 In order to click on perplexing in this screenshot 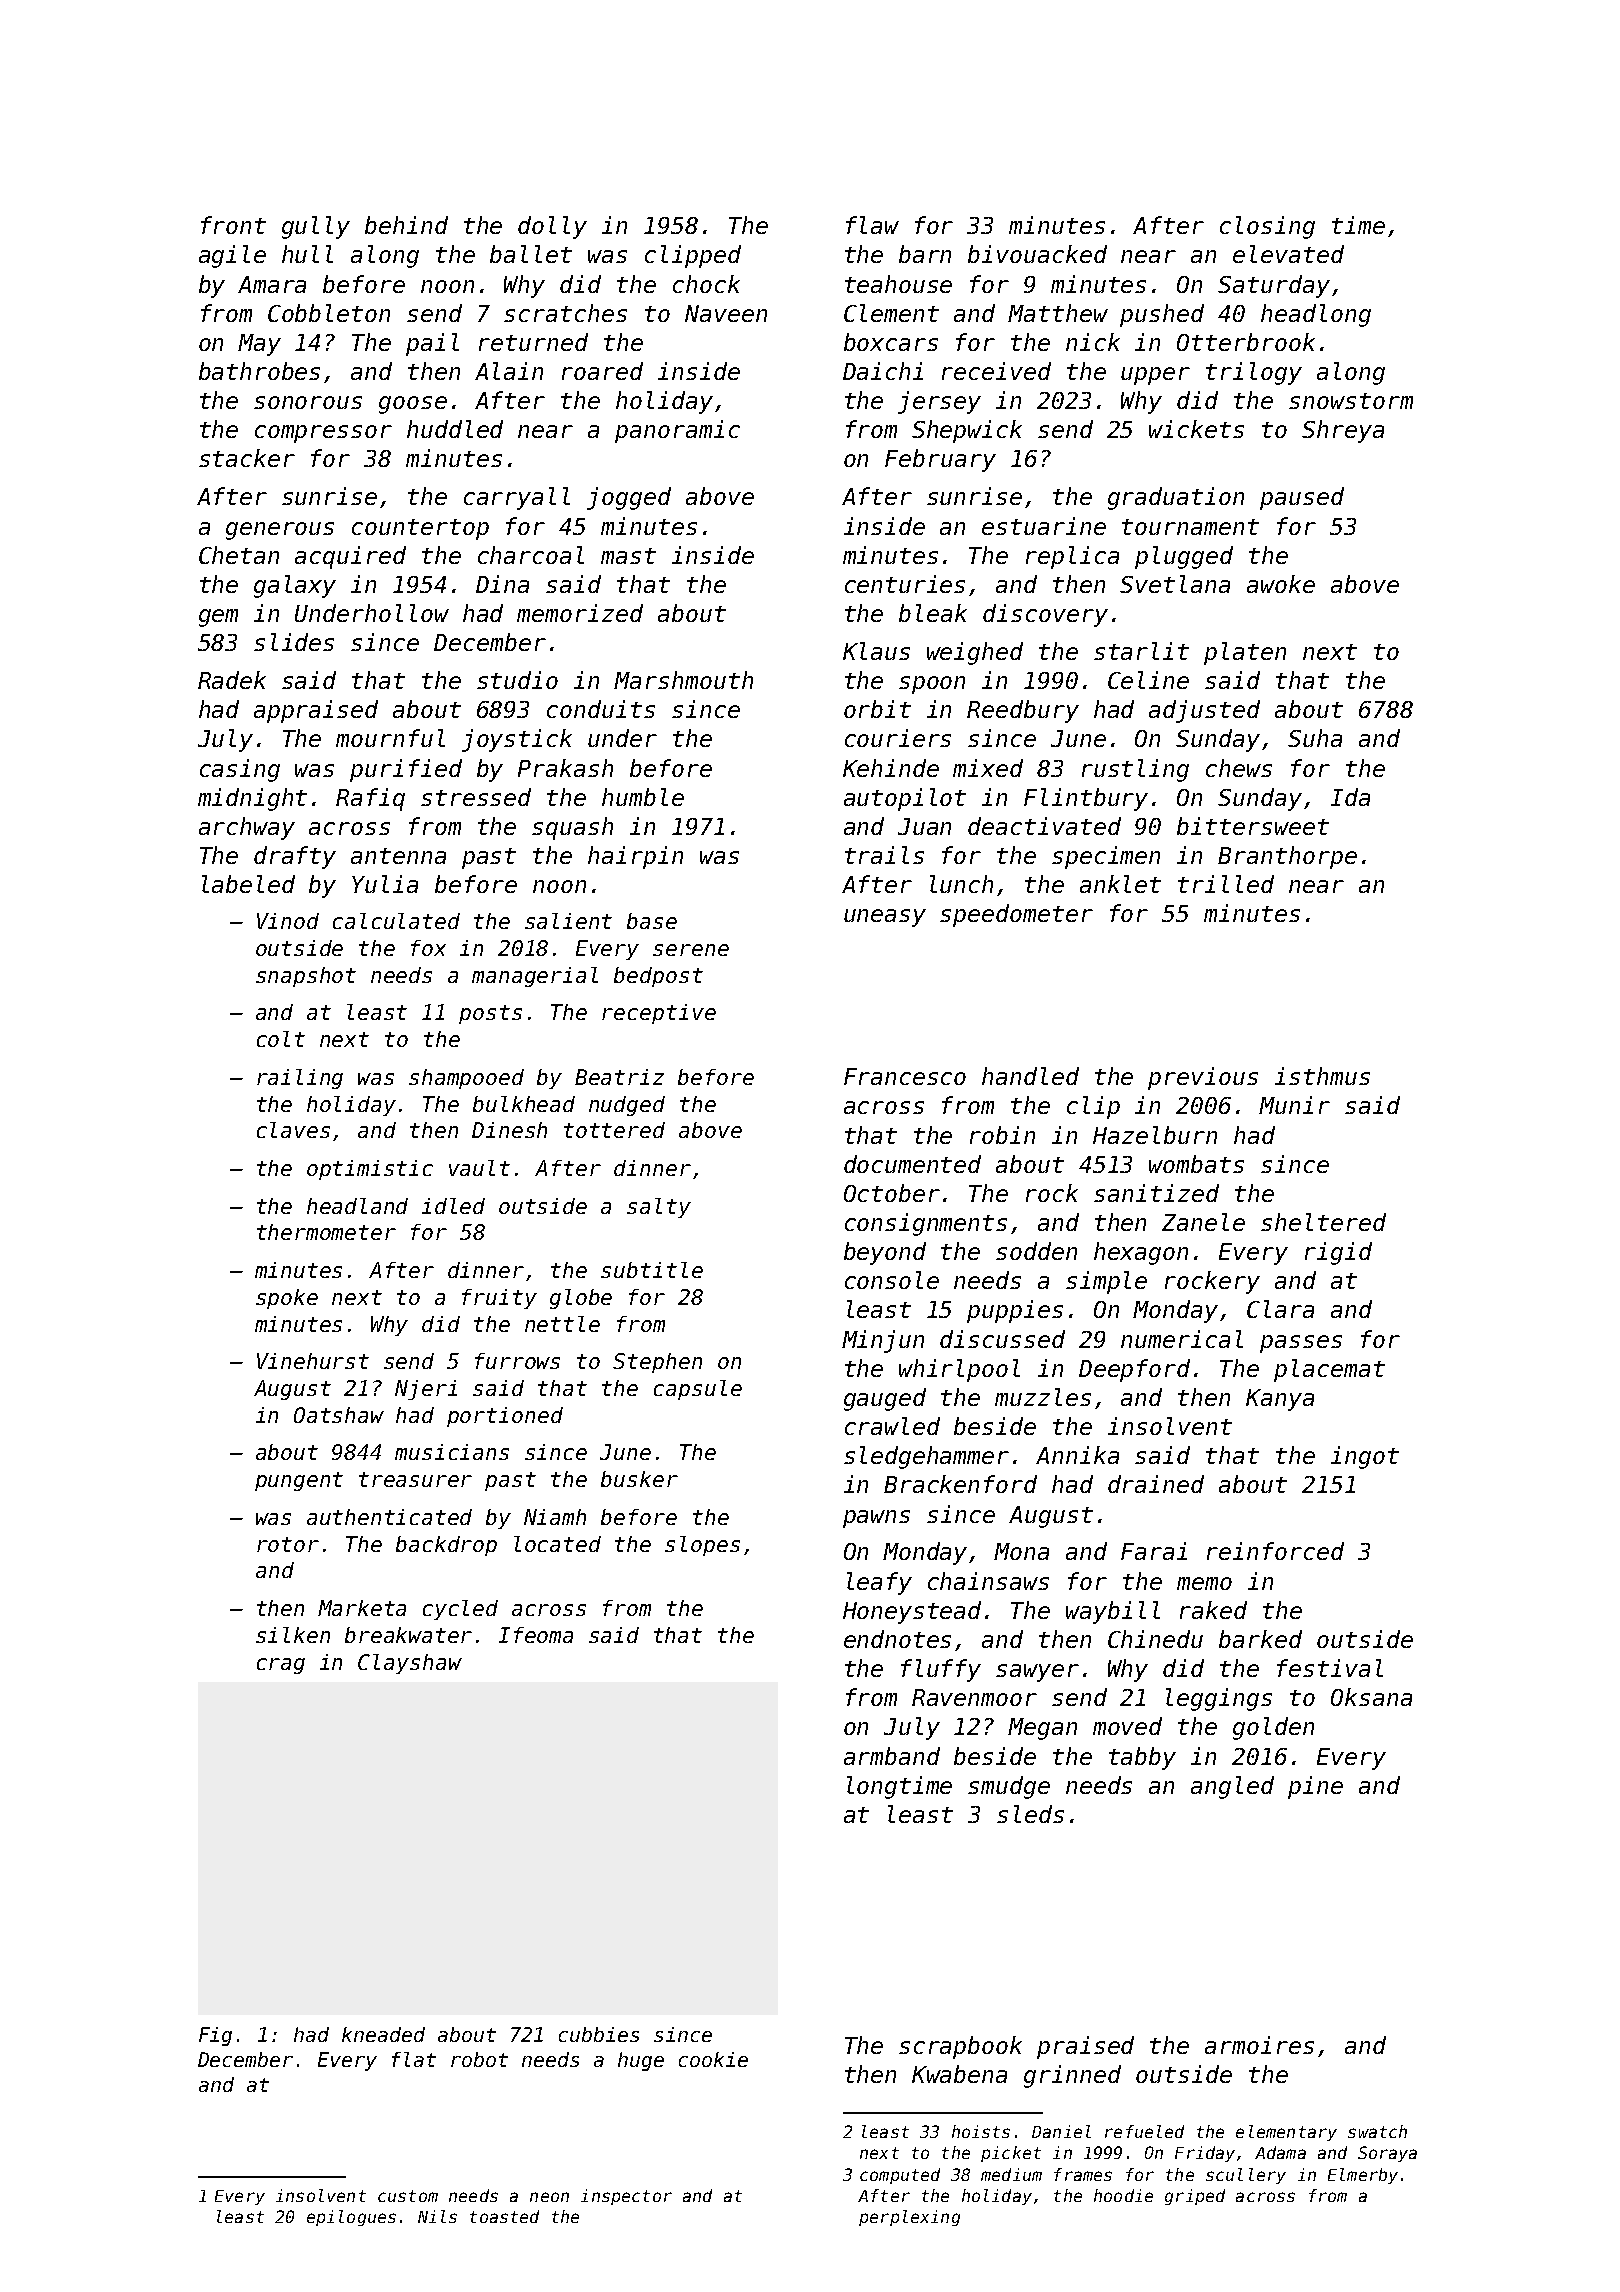, I will do `click(909, 2218)`.
